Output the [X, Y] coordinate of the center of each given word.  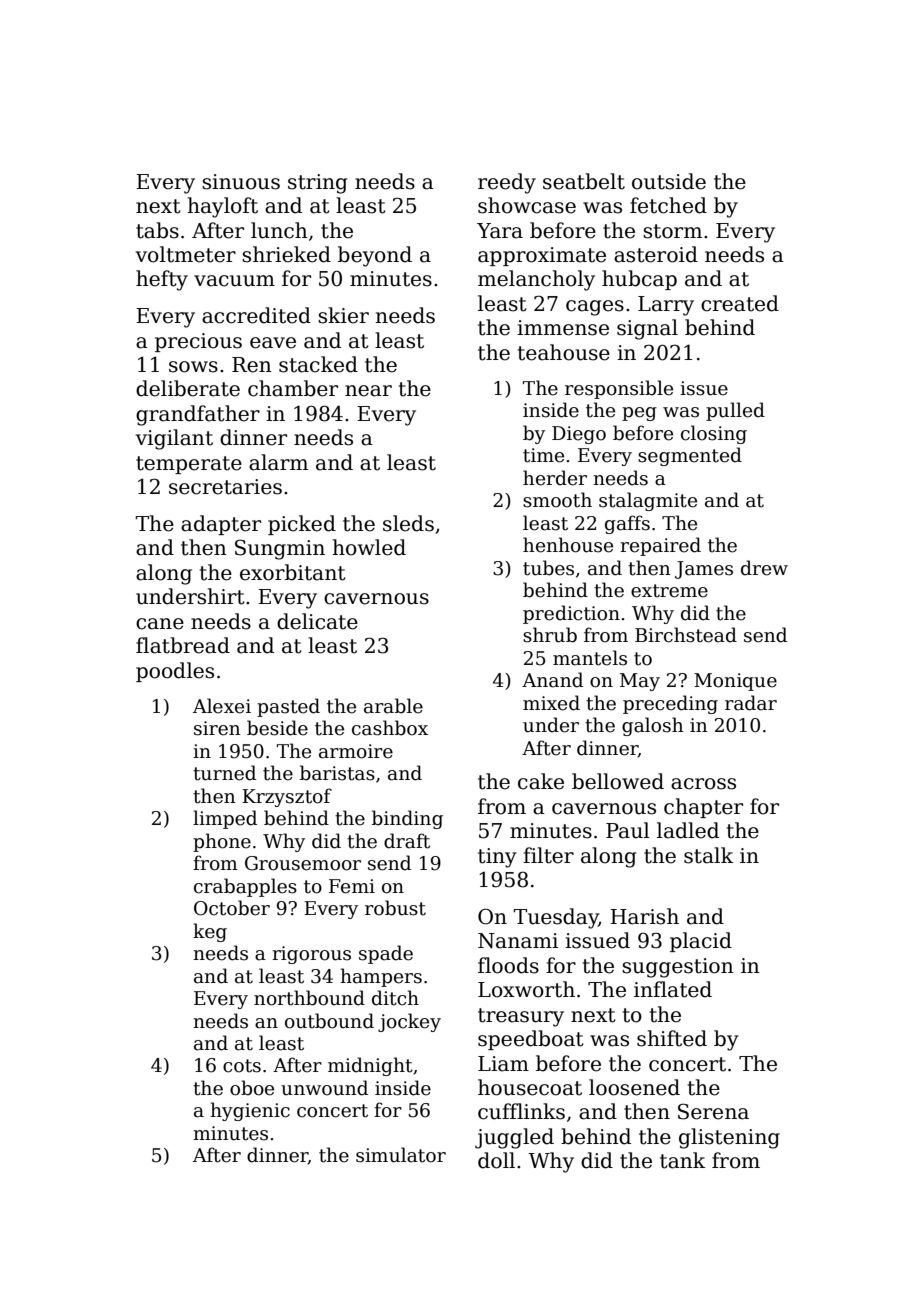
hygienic [250, 1111]
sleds [408, 523]
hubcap [639, 280]
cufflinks [521, 1111]
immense [563, 328]
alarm [278, 462]
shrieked [286, 254]
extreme [669, 591]
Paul [628, 830]
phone [222, 842]
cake [541, 781]
